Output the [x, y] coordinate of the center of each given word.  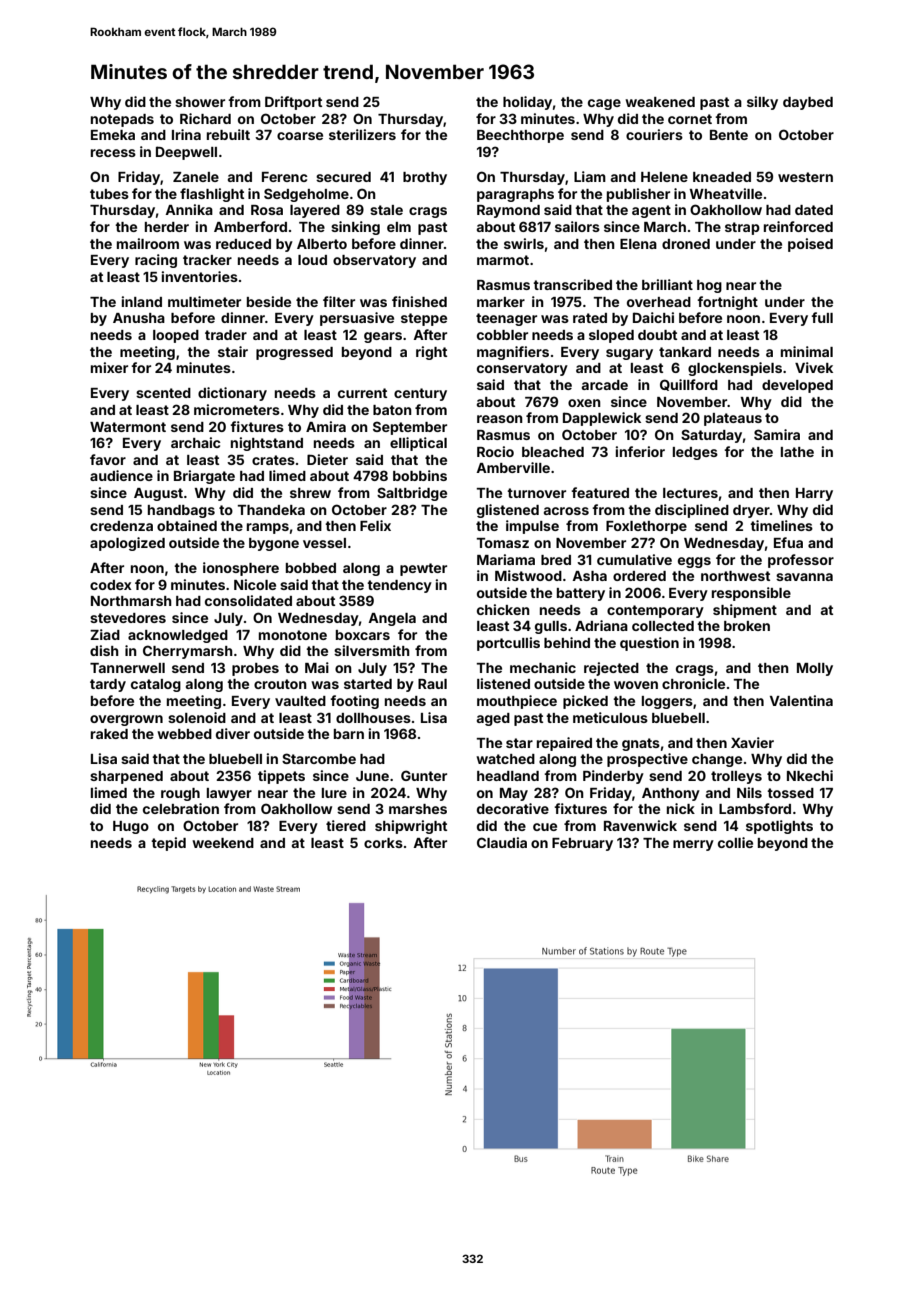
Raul [432, 684]
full [822, 317]
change [717, 760]
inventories [200, 276]
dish [104, 650]
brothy [425, 178]
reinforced [798, 226]
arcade [605, 385]
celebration [181, 808]
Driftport [293, 103]
